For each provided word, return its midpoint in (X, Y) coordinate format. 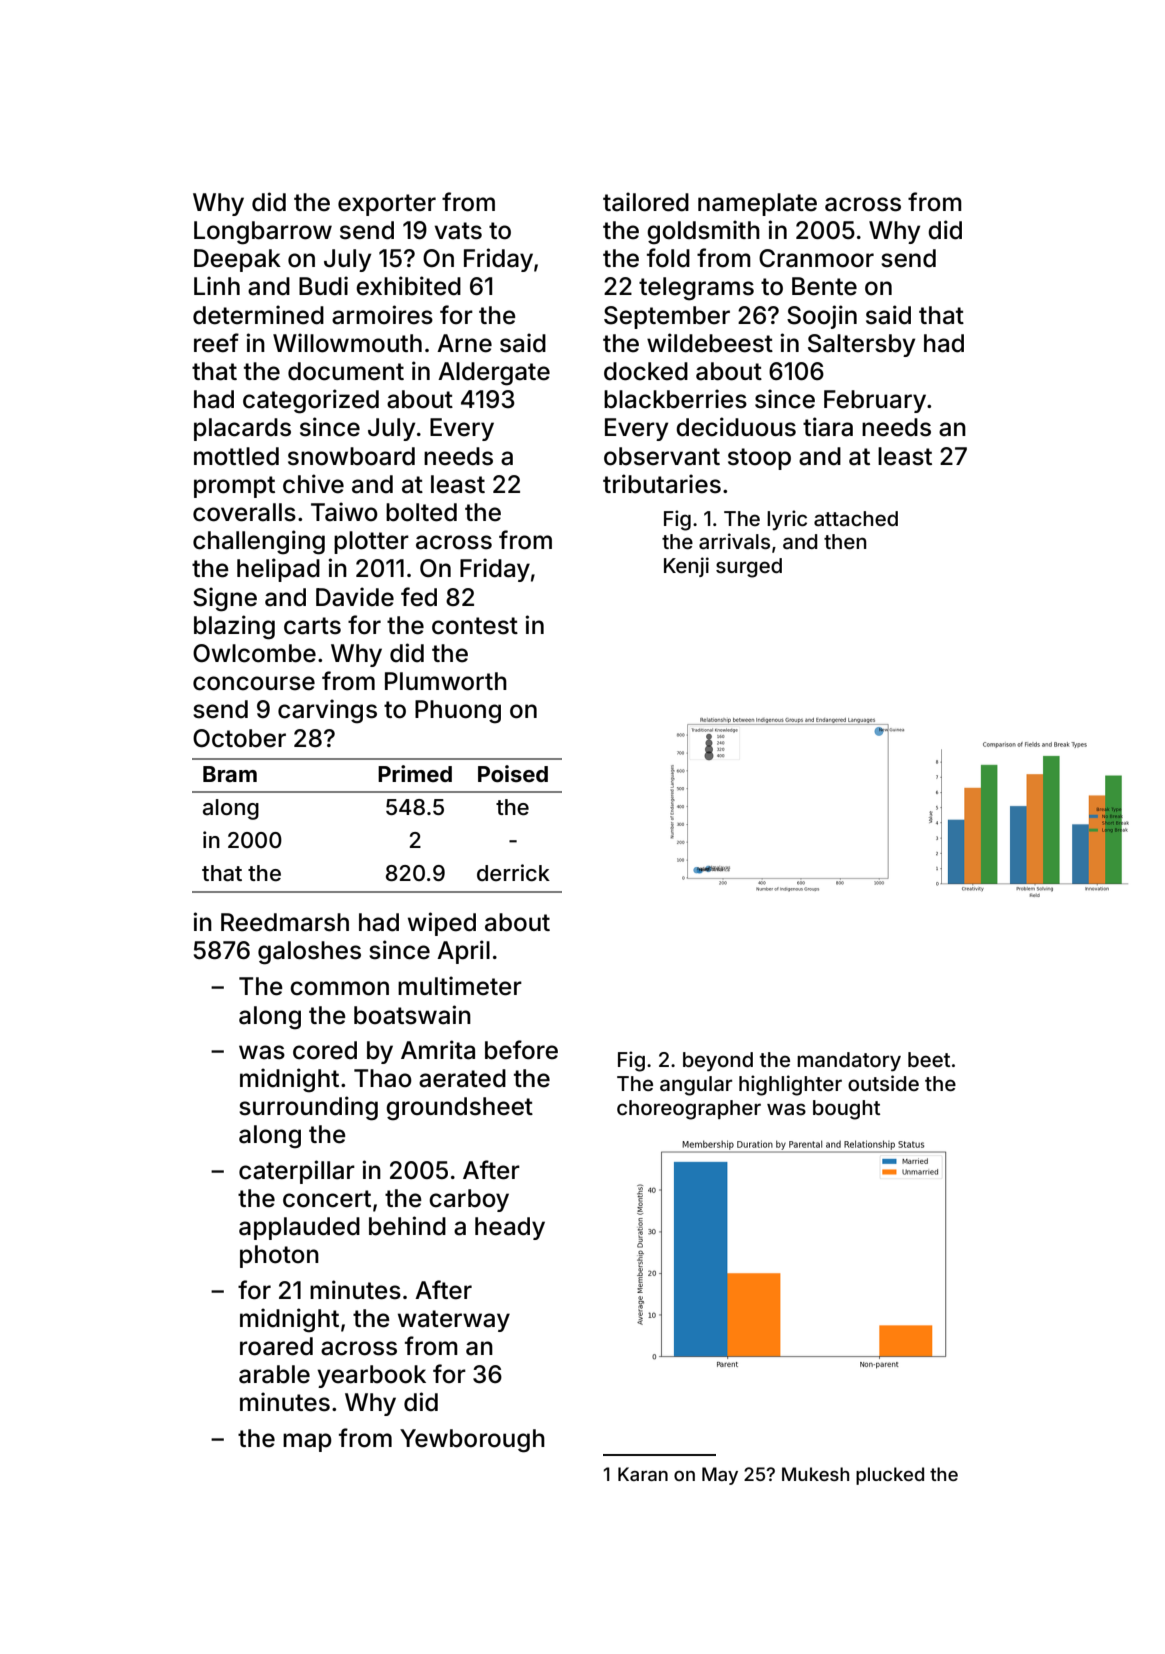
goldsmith (703, 232)
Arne (464, 343)
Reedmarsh (285, 922)
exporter (387, 205)
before (521, 1050)
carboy (469, 1200)
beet (929, 1059)
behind (407, 1226)
